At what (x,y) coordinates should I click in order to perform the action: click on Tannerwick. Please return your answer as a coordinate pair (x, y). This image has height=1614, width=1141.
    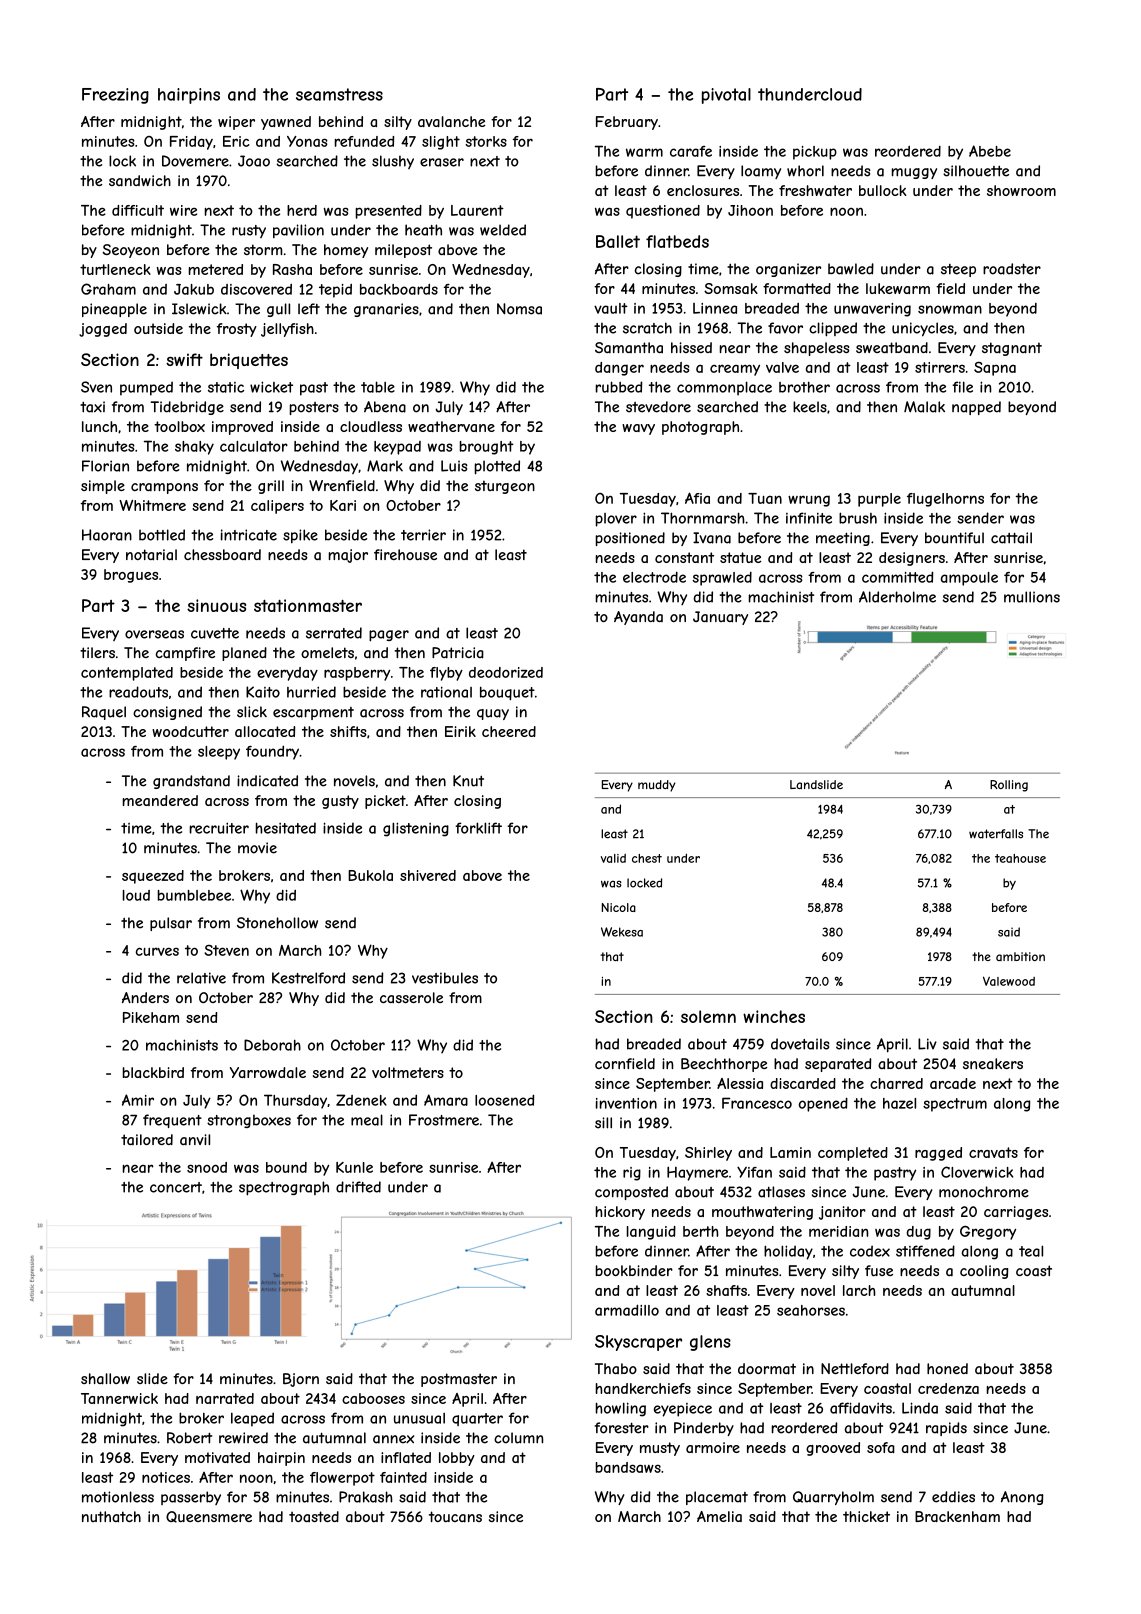
    Looking at the image, I should click on (119, 1398).
